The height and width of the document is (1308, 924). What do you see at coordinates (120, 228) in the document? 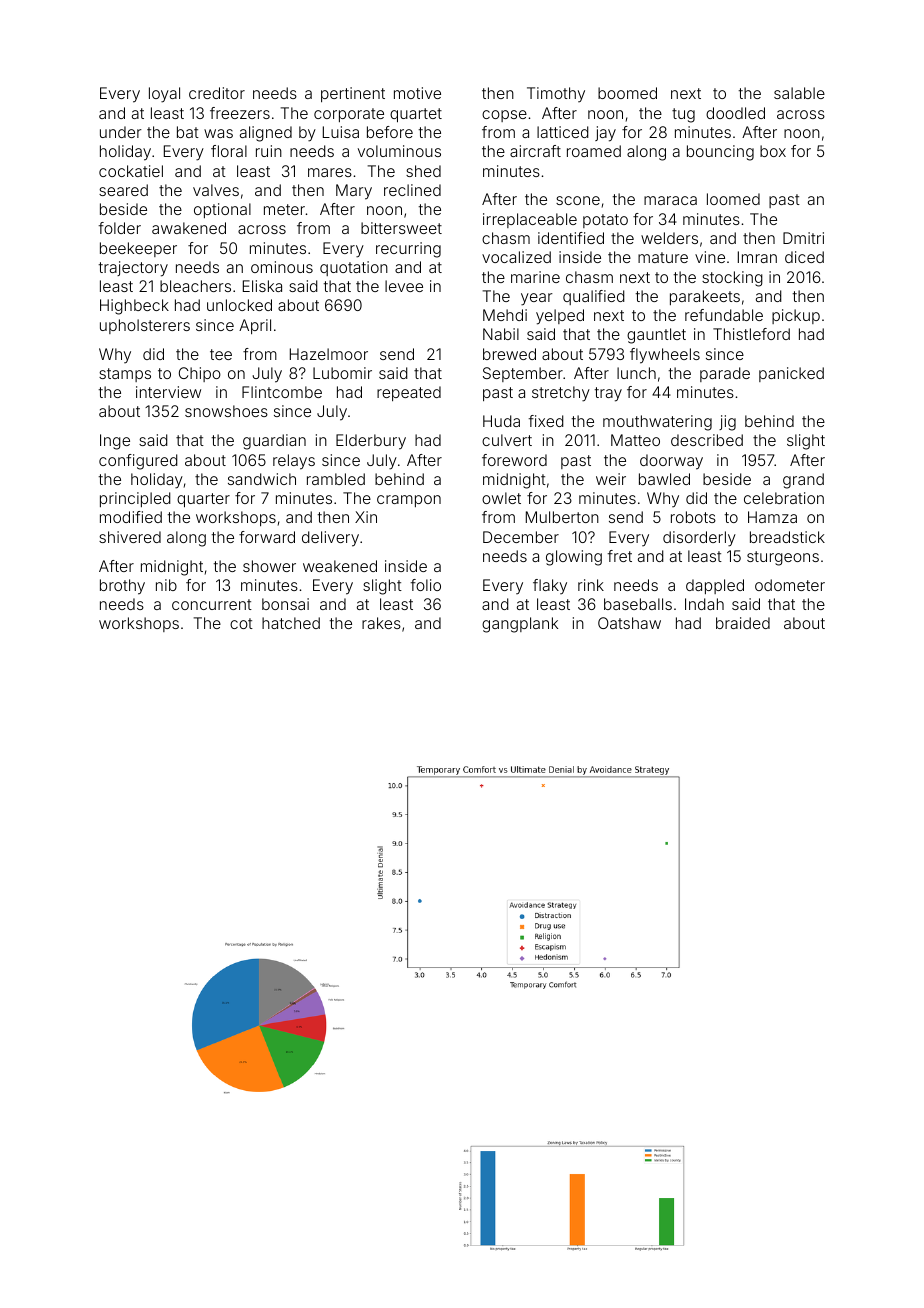
I see `folder` at bounding box center [120, 228].
